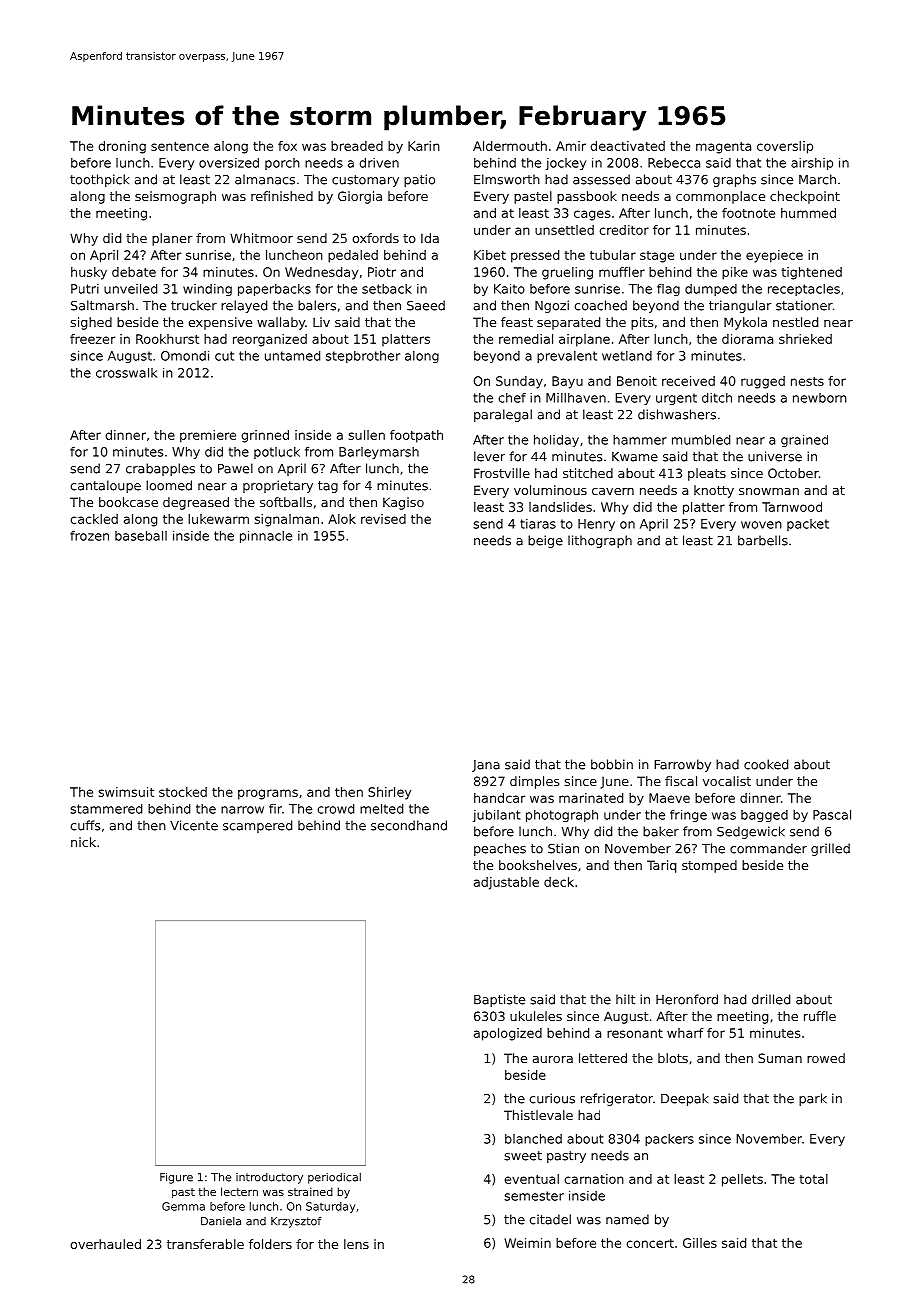 This document has height=1308, width=924. Describe the element at coordinates (734, 180) in the document. I see `graphs` at that location.
